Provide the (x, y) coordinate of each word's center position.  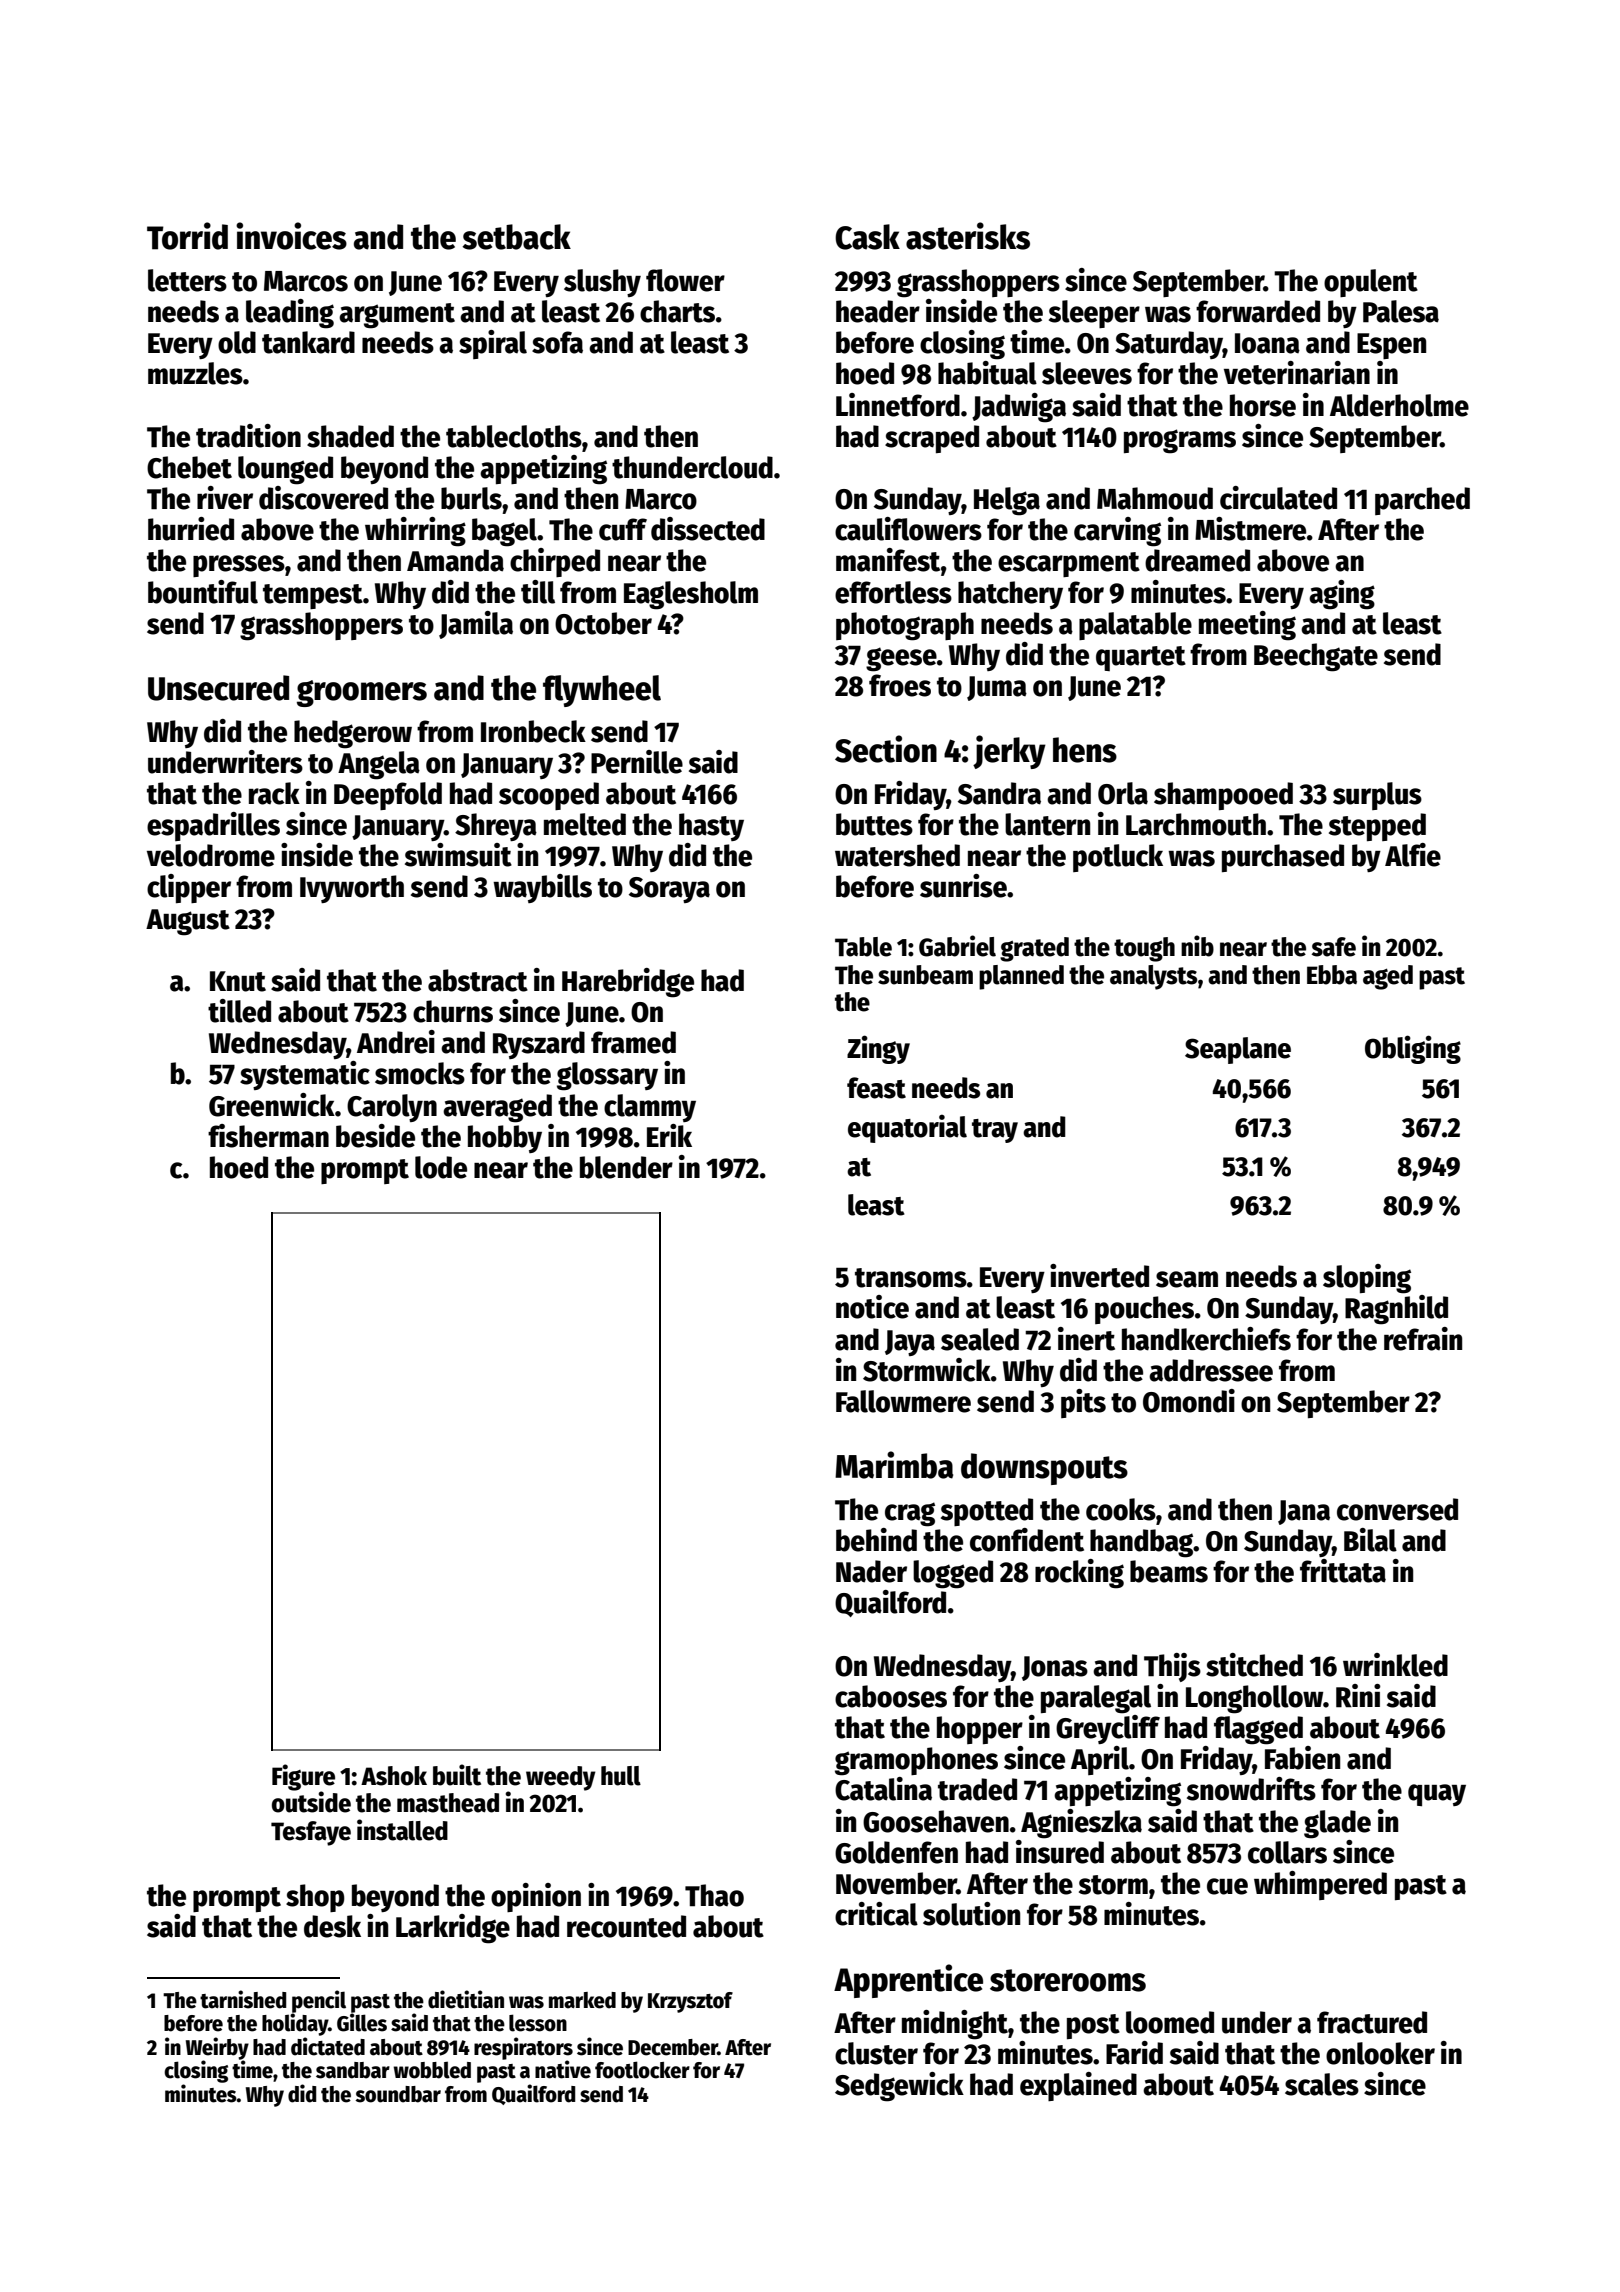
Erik (669, 1135)
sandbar (353, 2070)
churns (453, 1011)
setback (516, 237)
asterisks (968, 236)
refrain (1423, 1339)
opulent (1371, 283)
